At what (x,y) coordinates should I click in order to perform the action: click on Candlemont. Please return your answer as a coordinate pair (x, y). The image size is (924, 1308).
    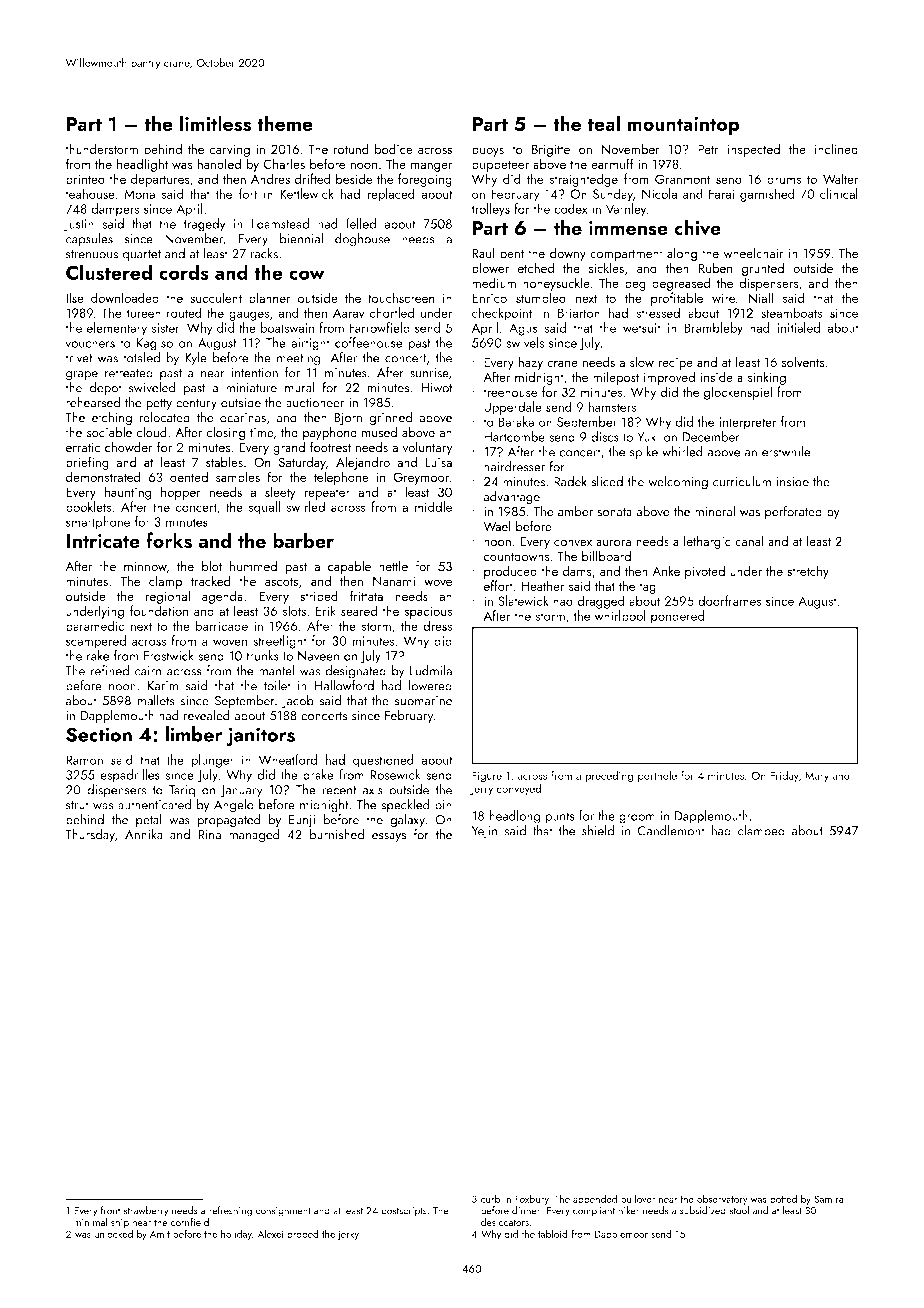
    Looking at the image, I should click on (671, 830).
